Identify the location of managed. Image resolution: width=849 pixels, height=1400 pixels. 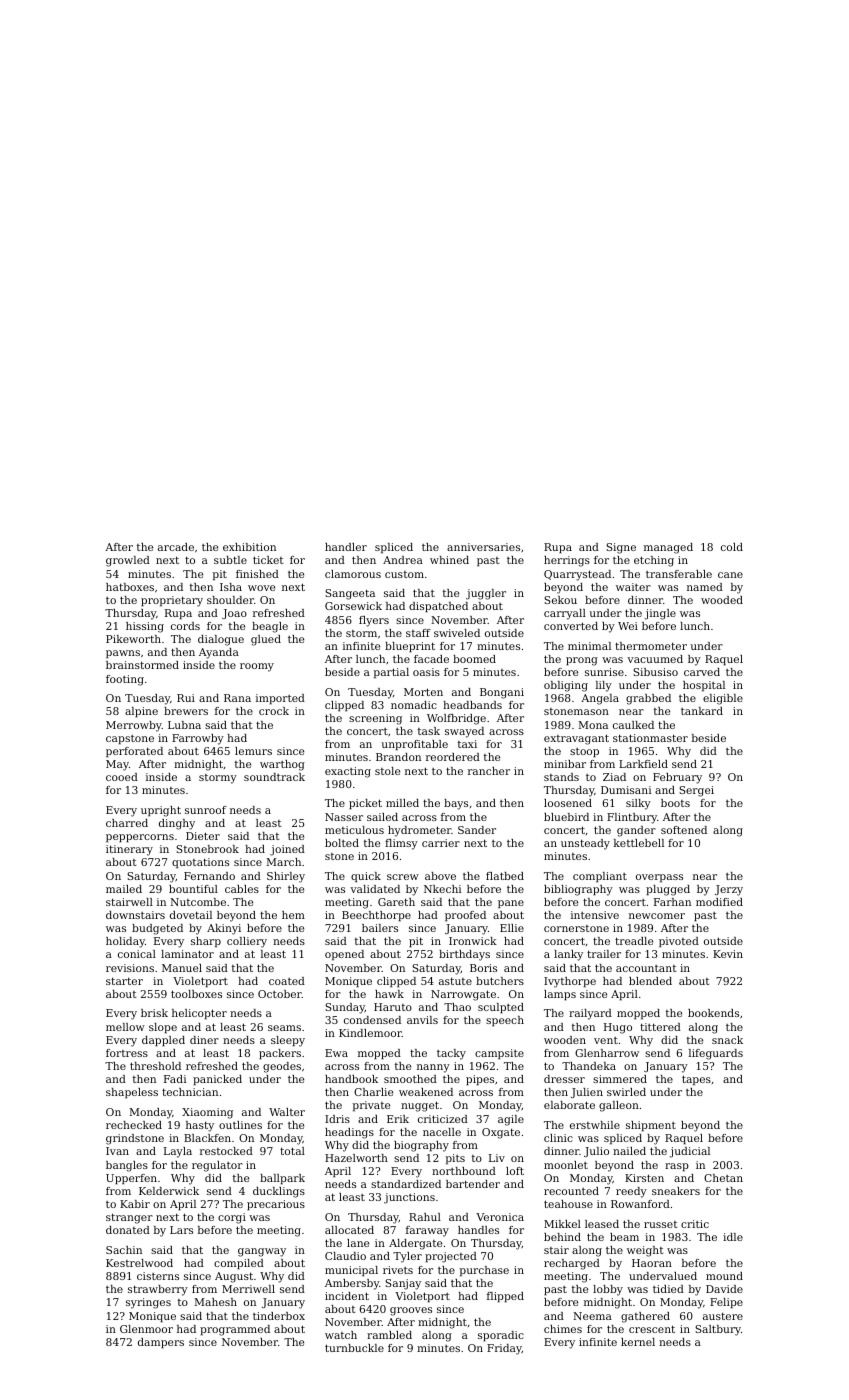
(668, 548).
